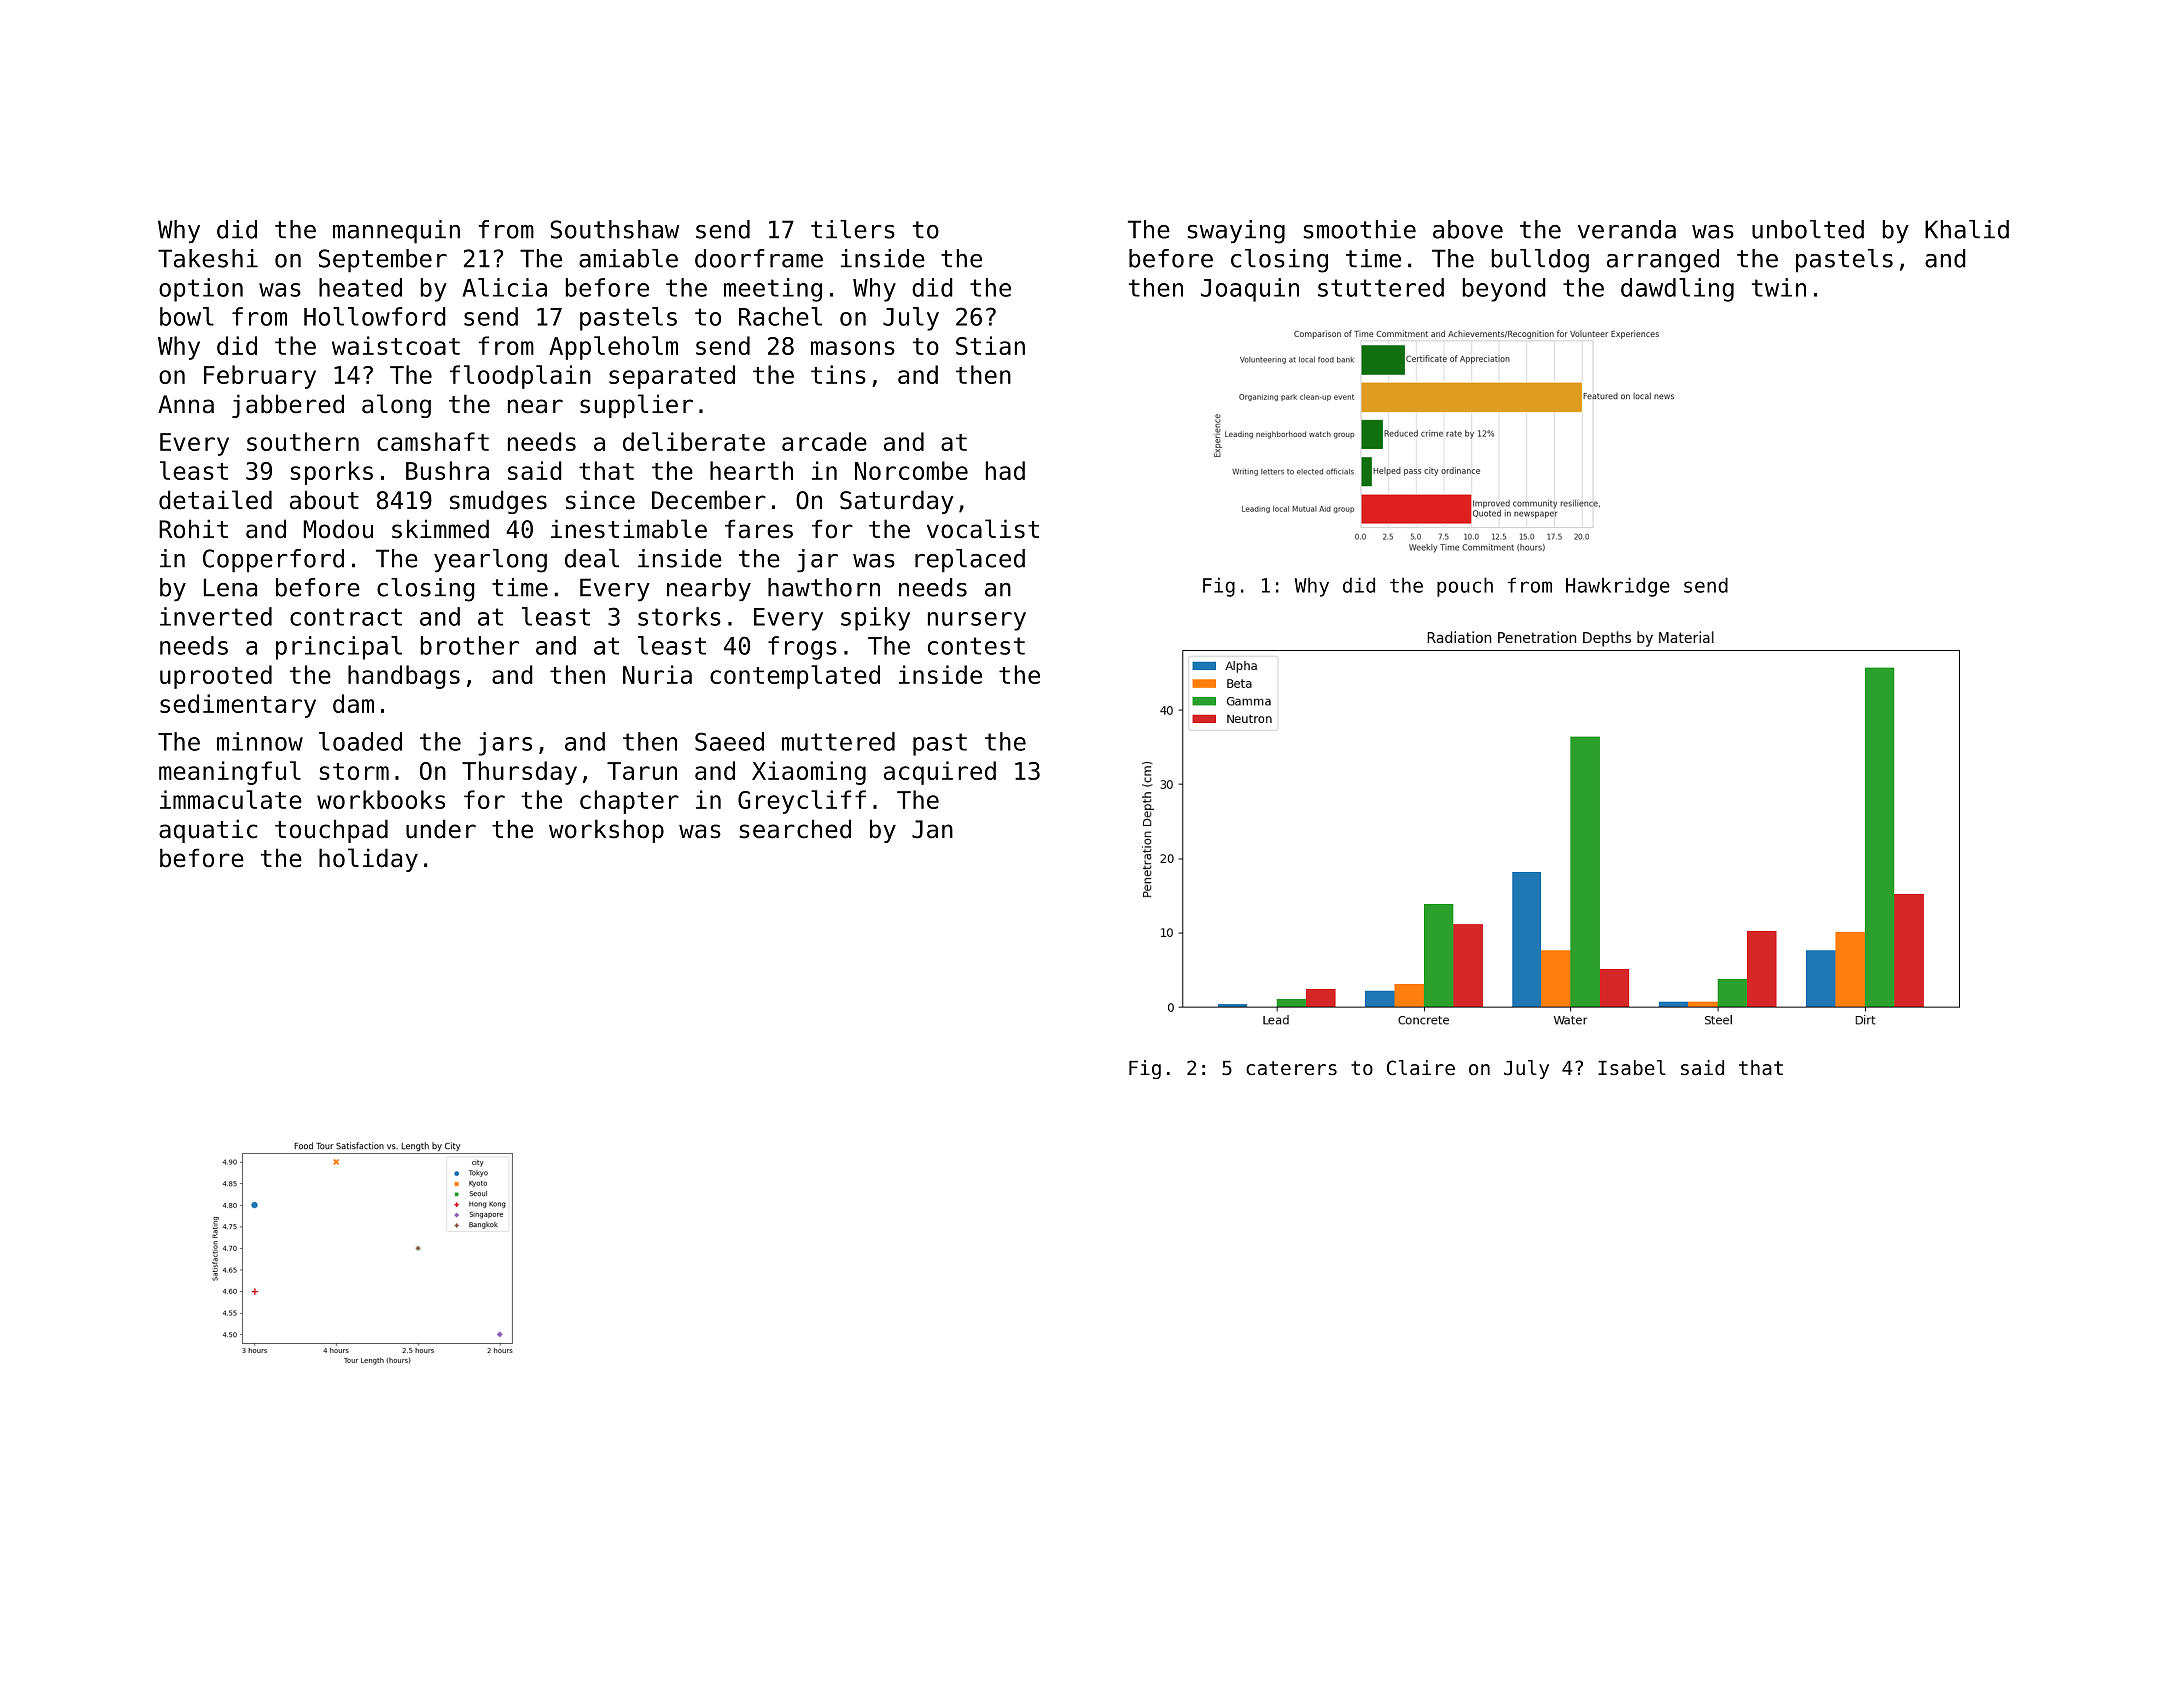 This screenshot has width=2178, height=1683. Describe the element at coordinates (360, 741) in the screenshot. I see `loaded` at that location.
